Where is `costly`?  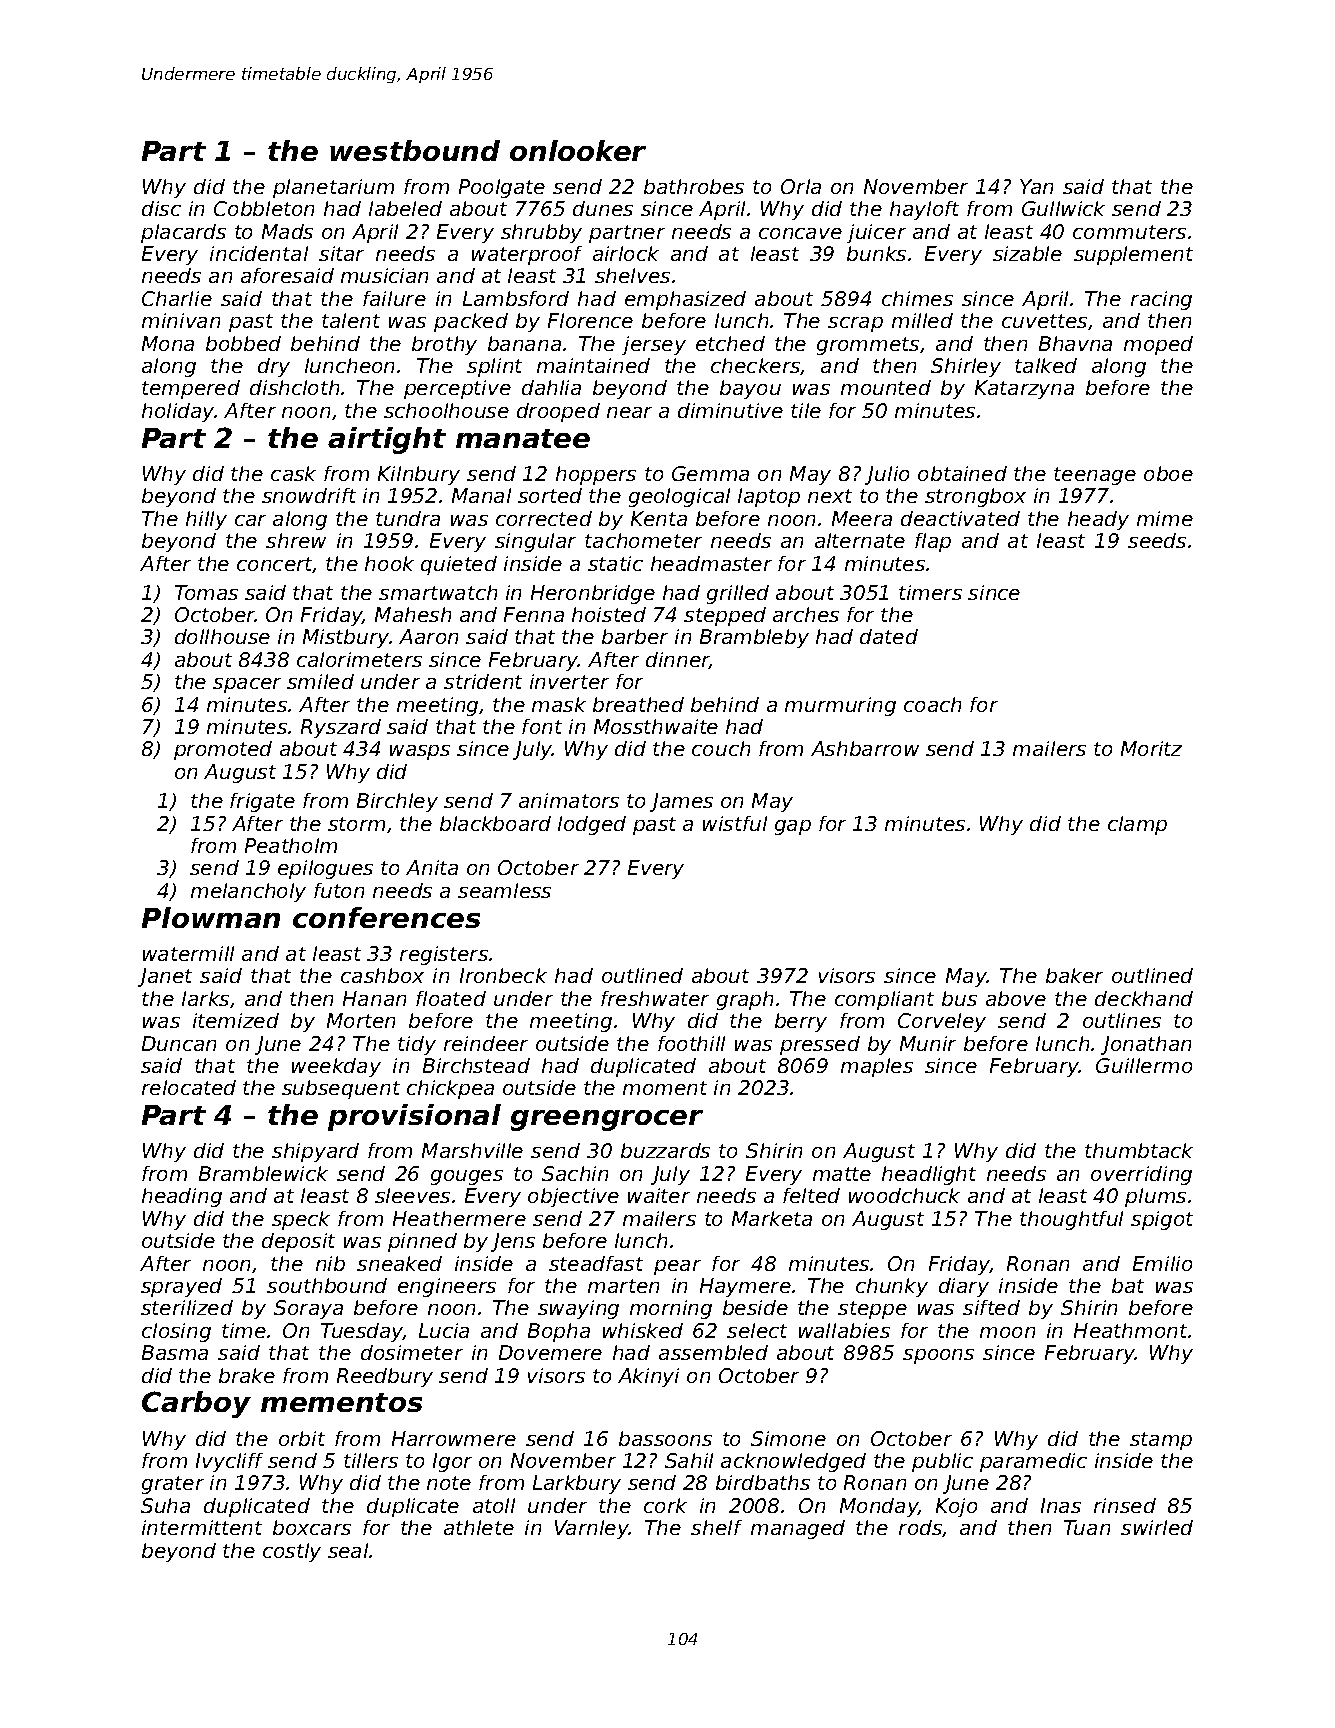
costly is located at coordinates (292, 1552).
